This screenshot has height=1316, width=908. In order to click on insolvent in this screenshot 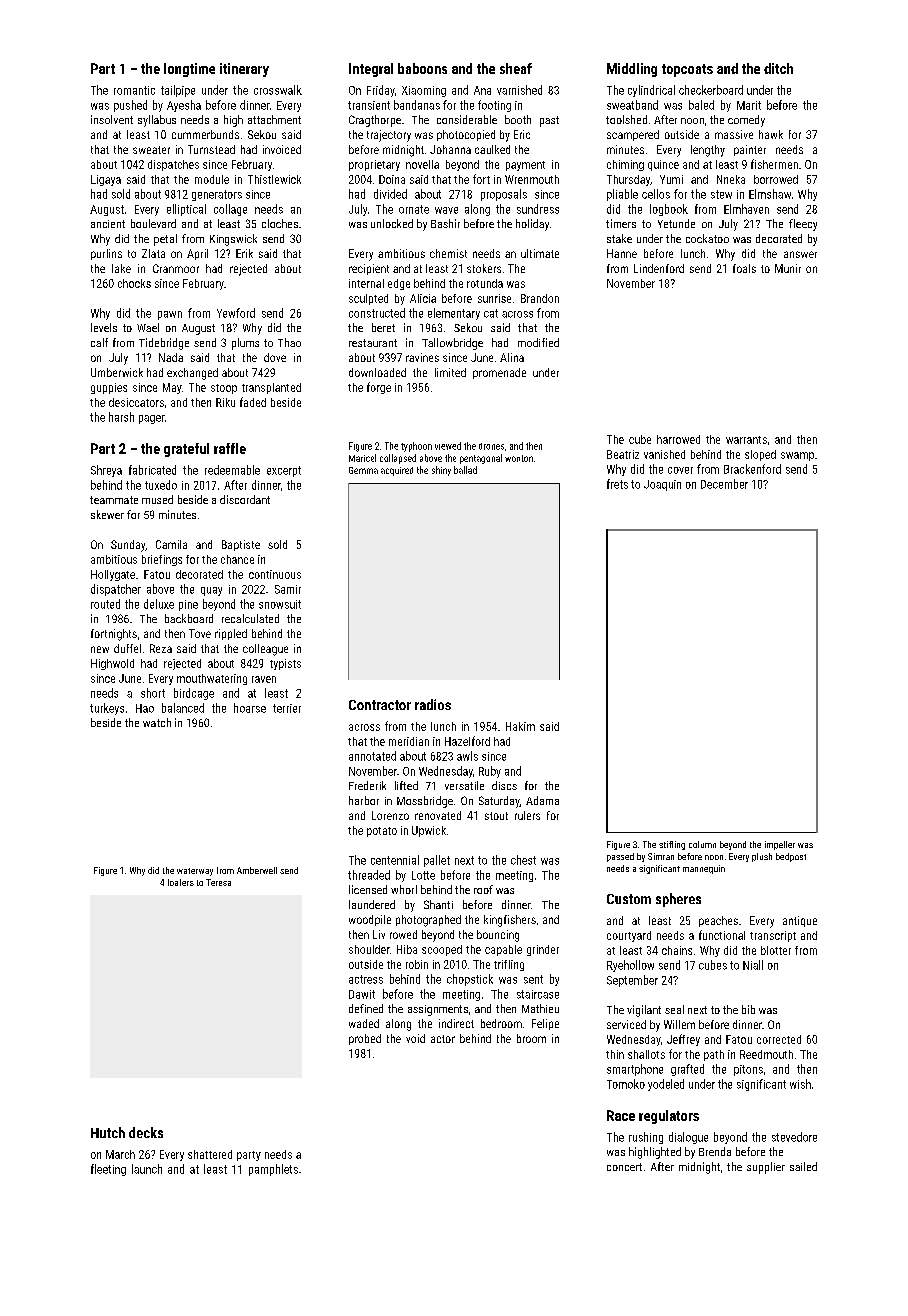, I will do `click(112, 119)`.
